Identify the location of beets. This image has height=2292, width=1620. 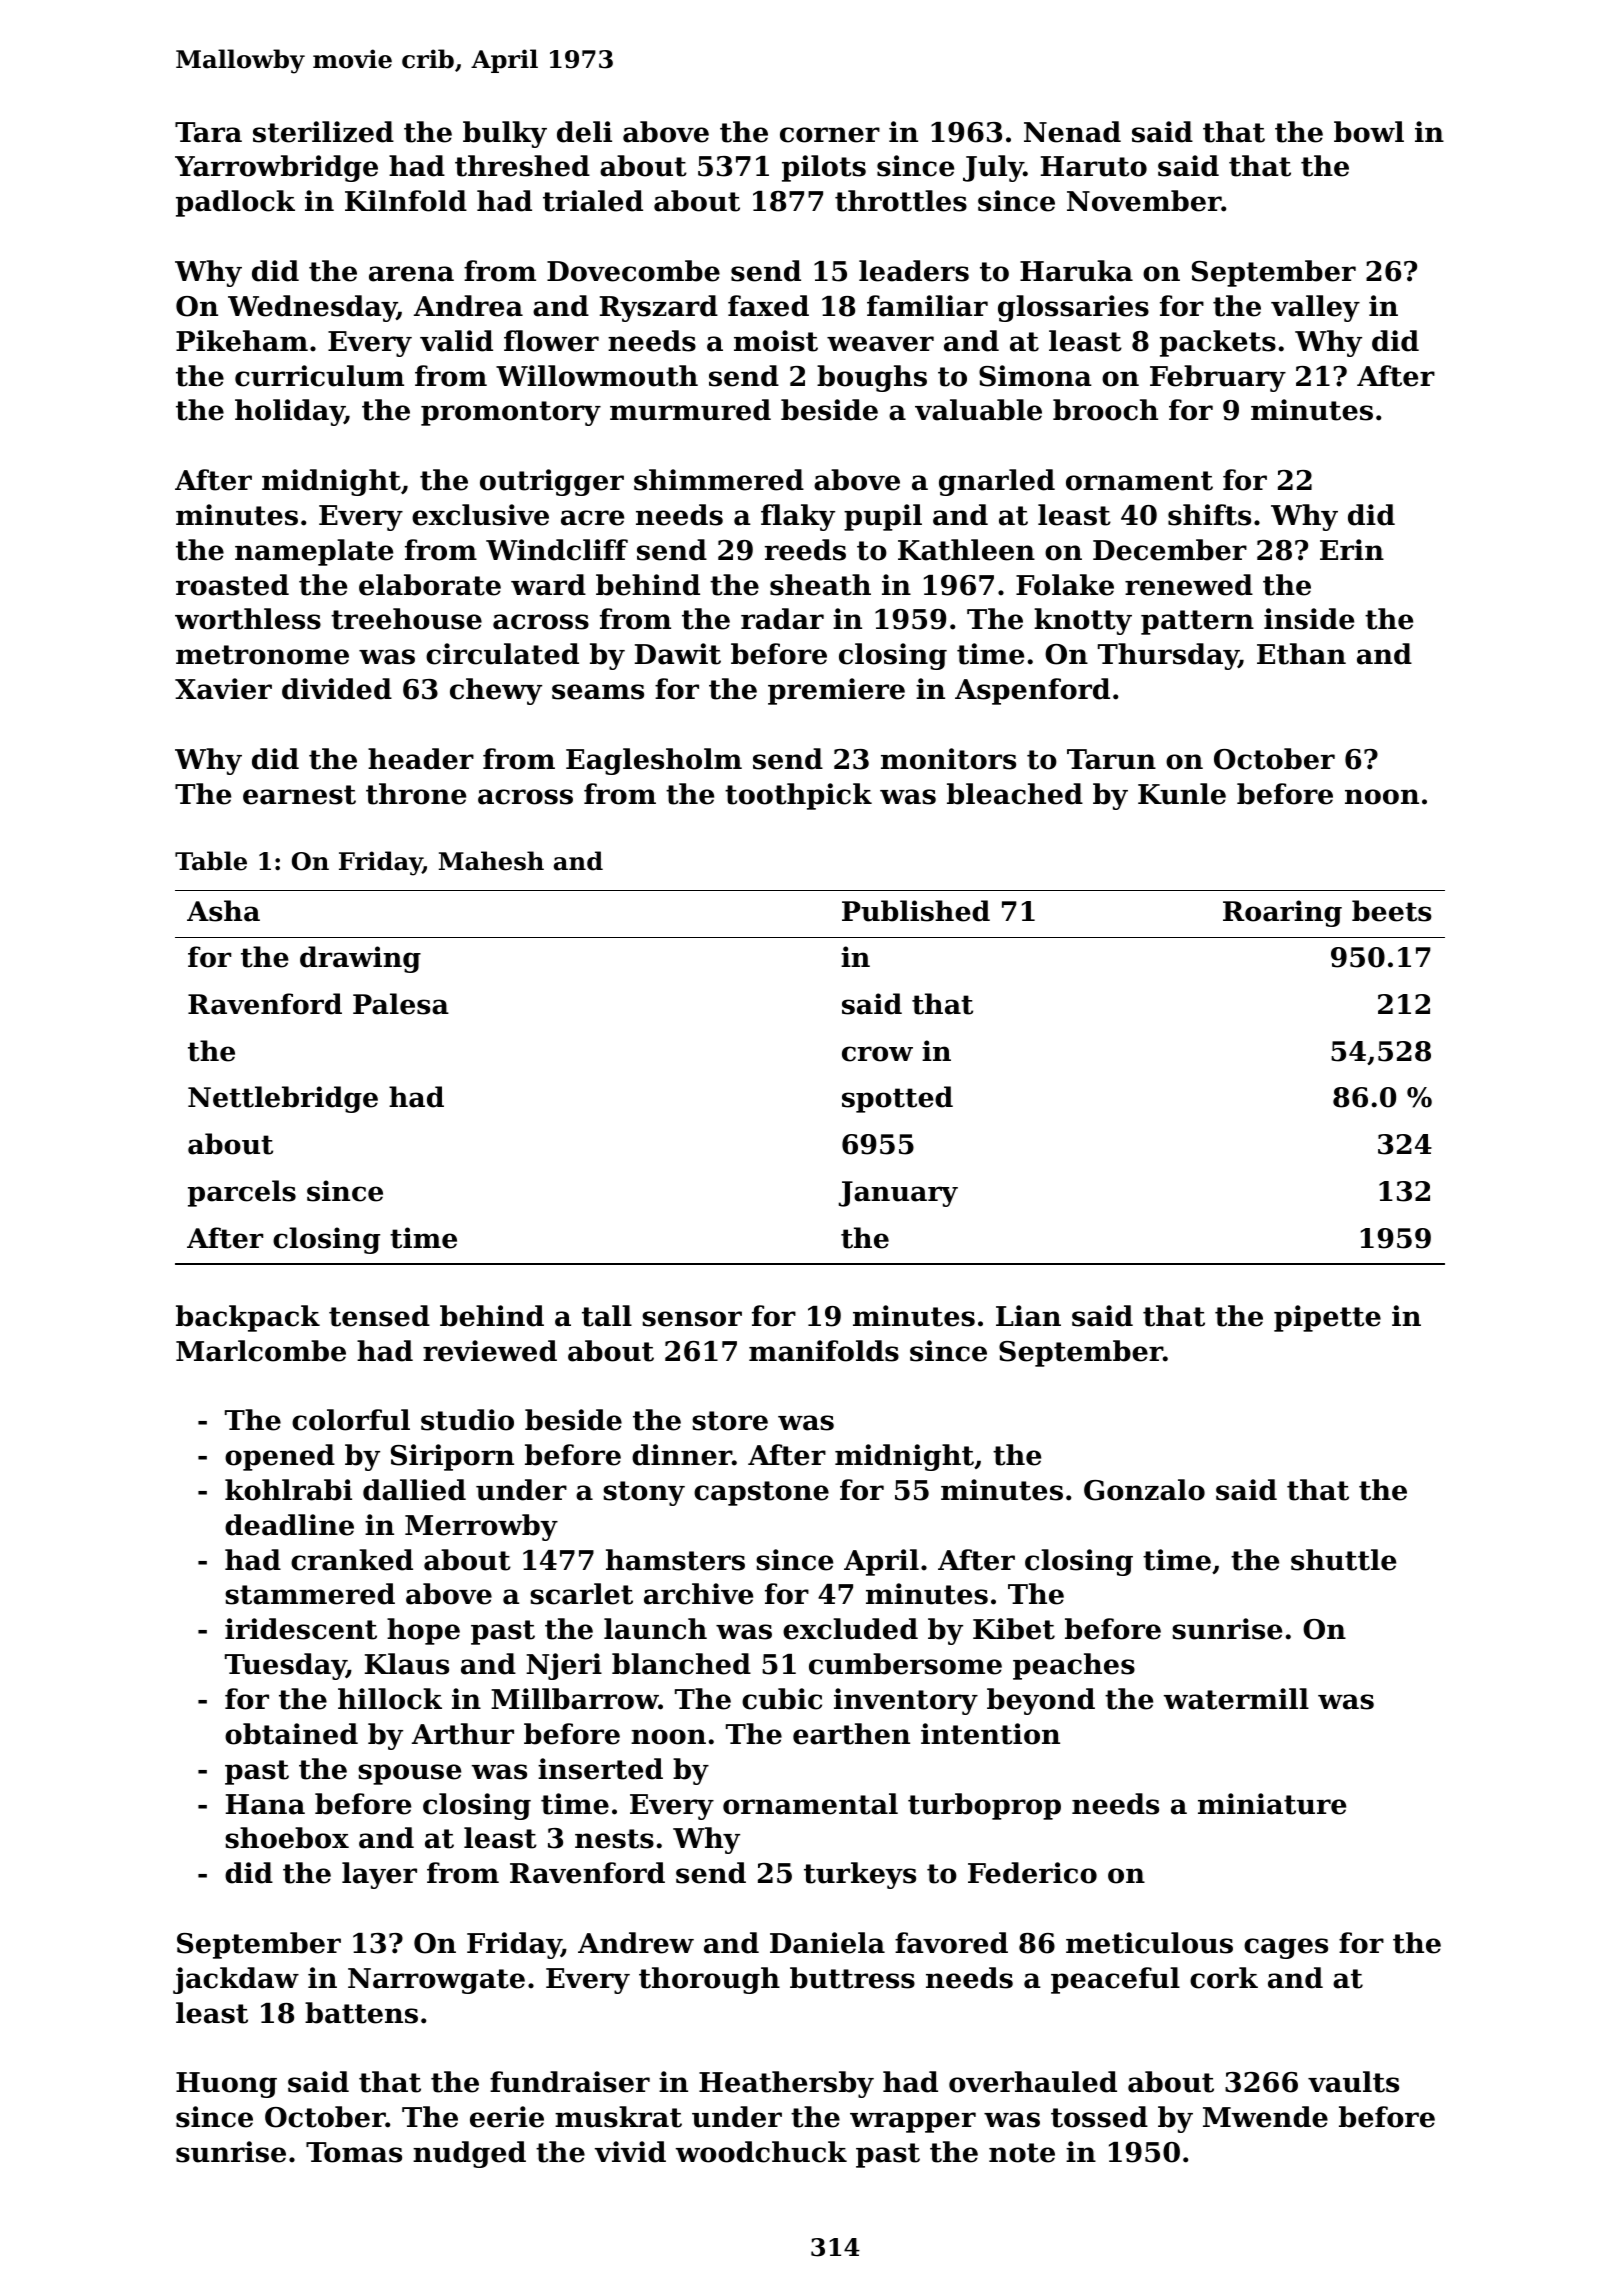
(1392, 911).
